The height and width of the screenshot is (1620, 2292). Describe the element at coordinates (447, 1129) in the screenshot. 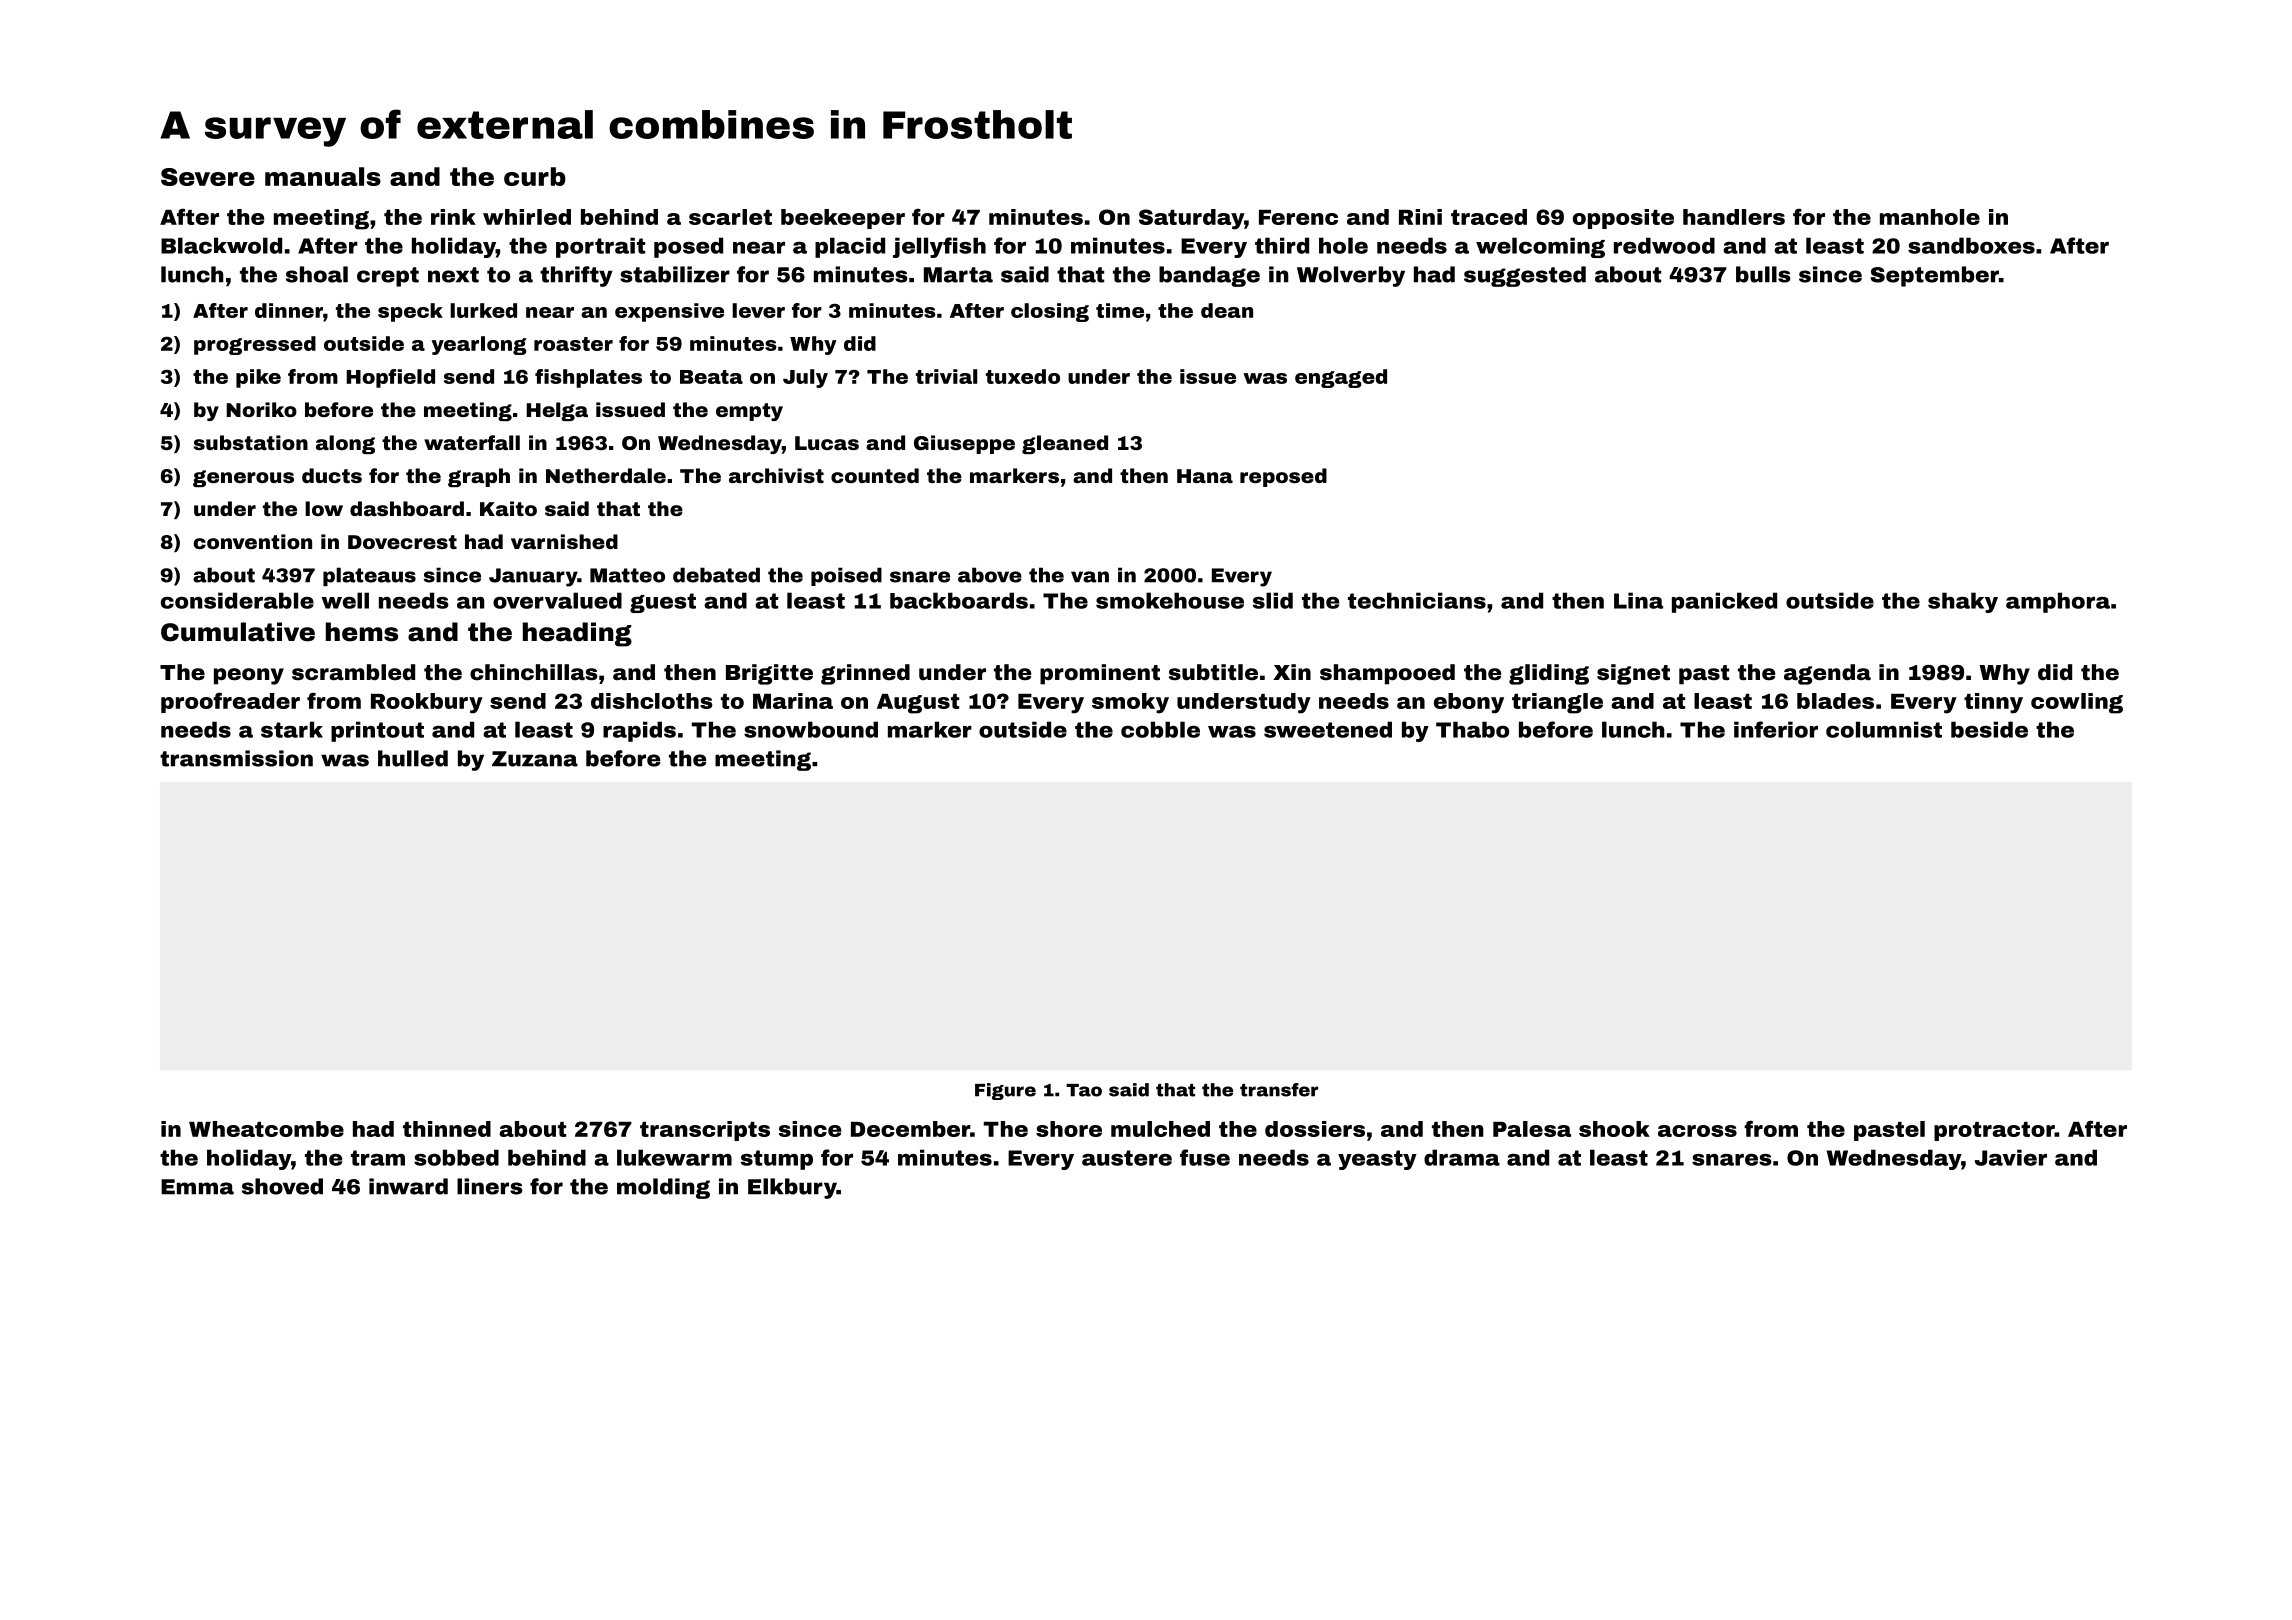

I see `thinned` at that location.
